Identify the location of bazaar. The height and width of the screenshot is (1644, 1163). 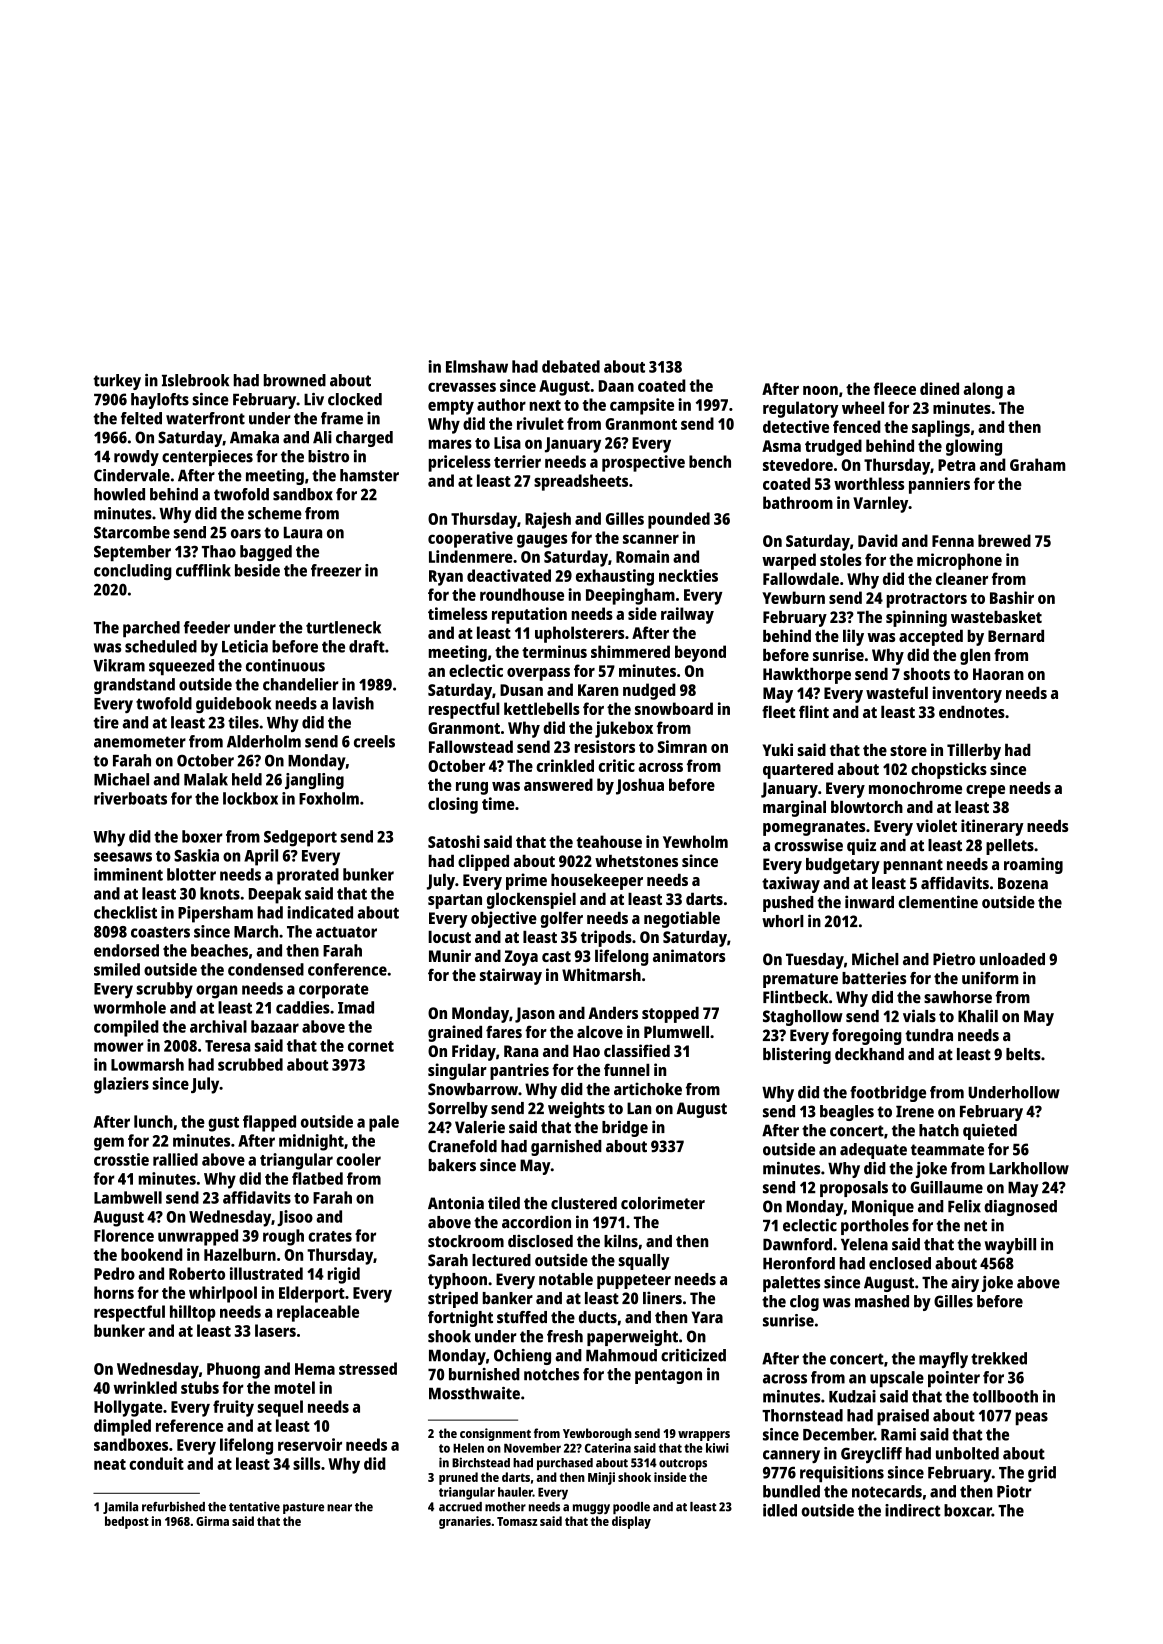
(275, 1026).
